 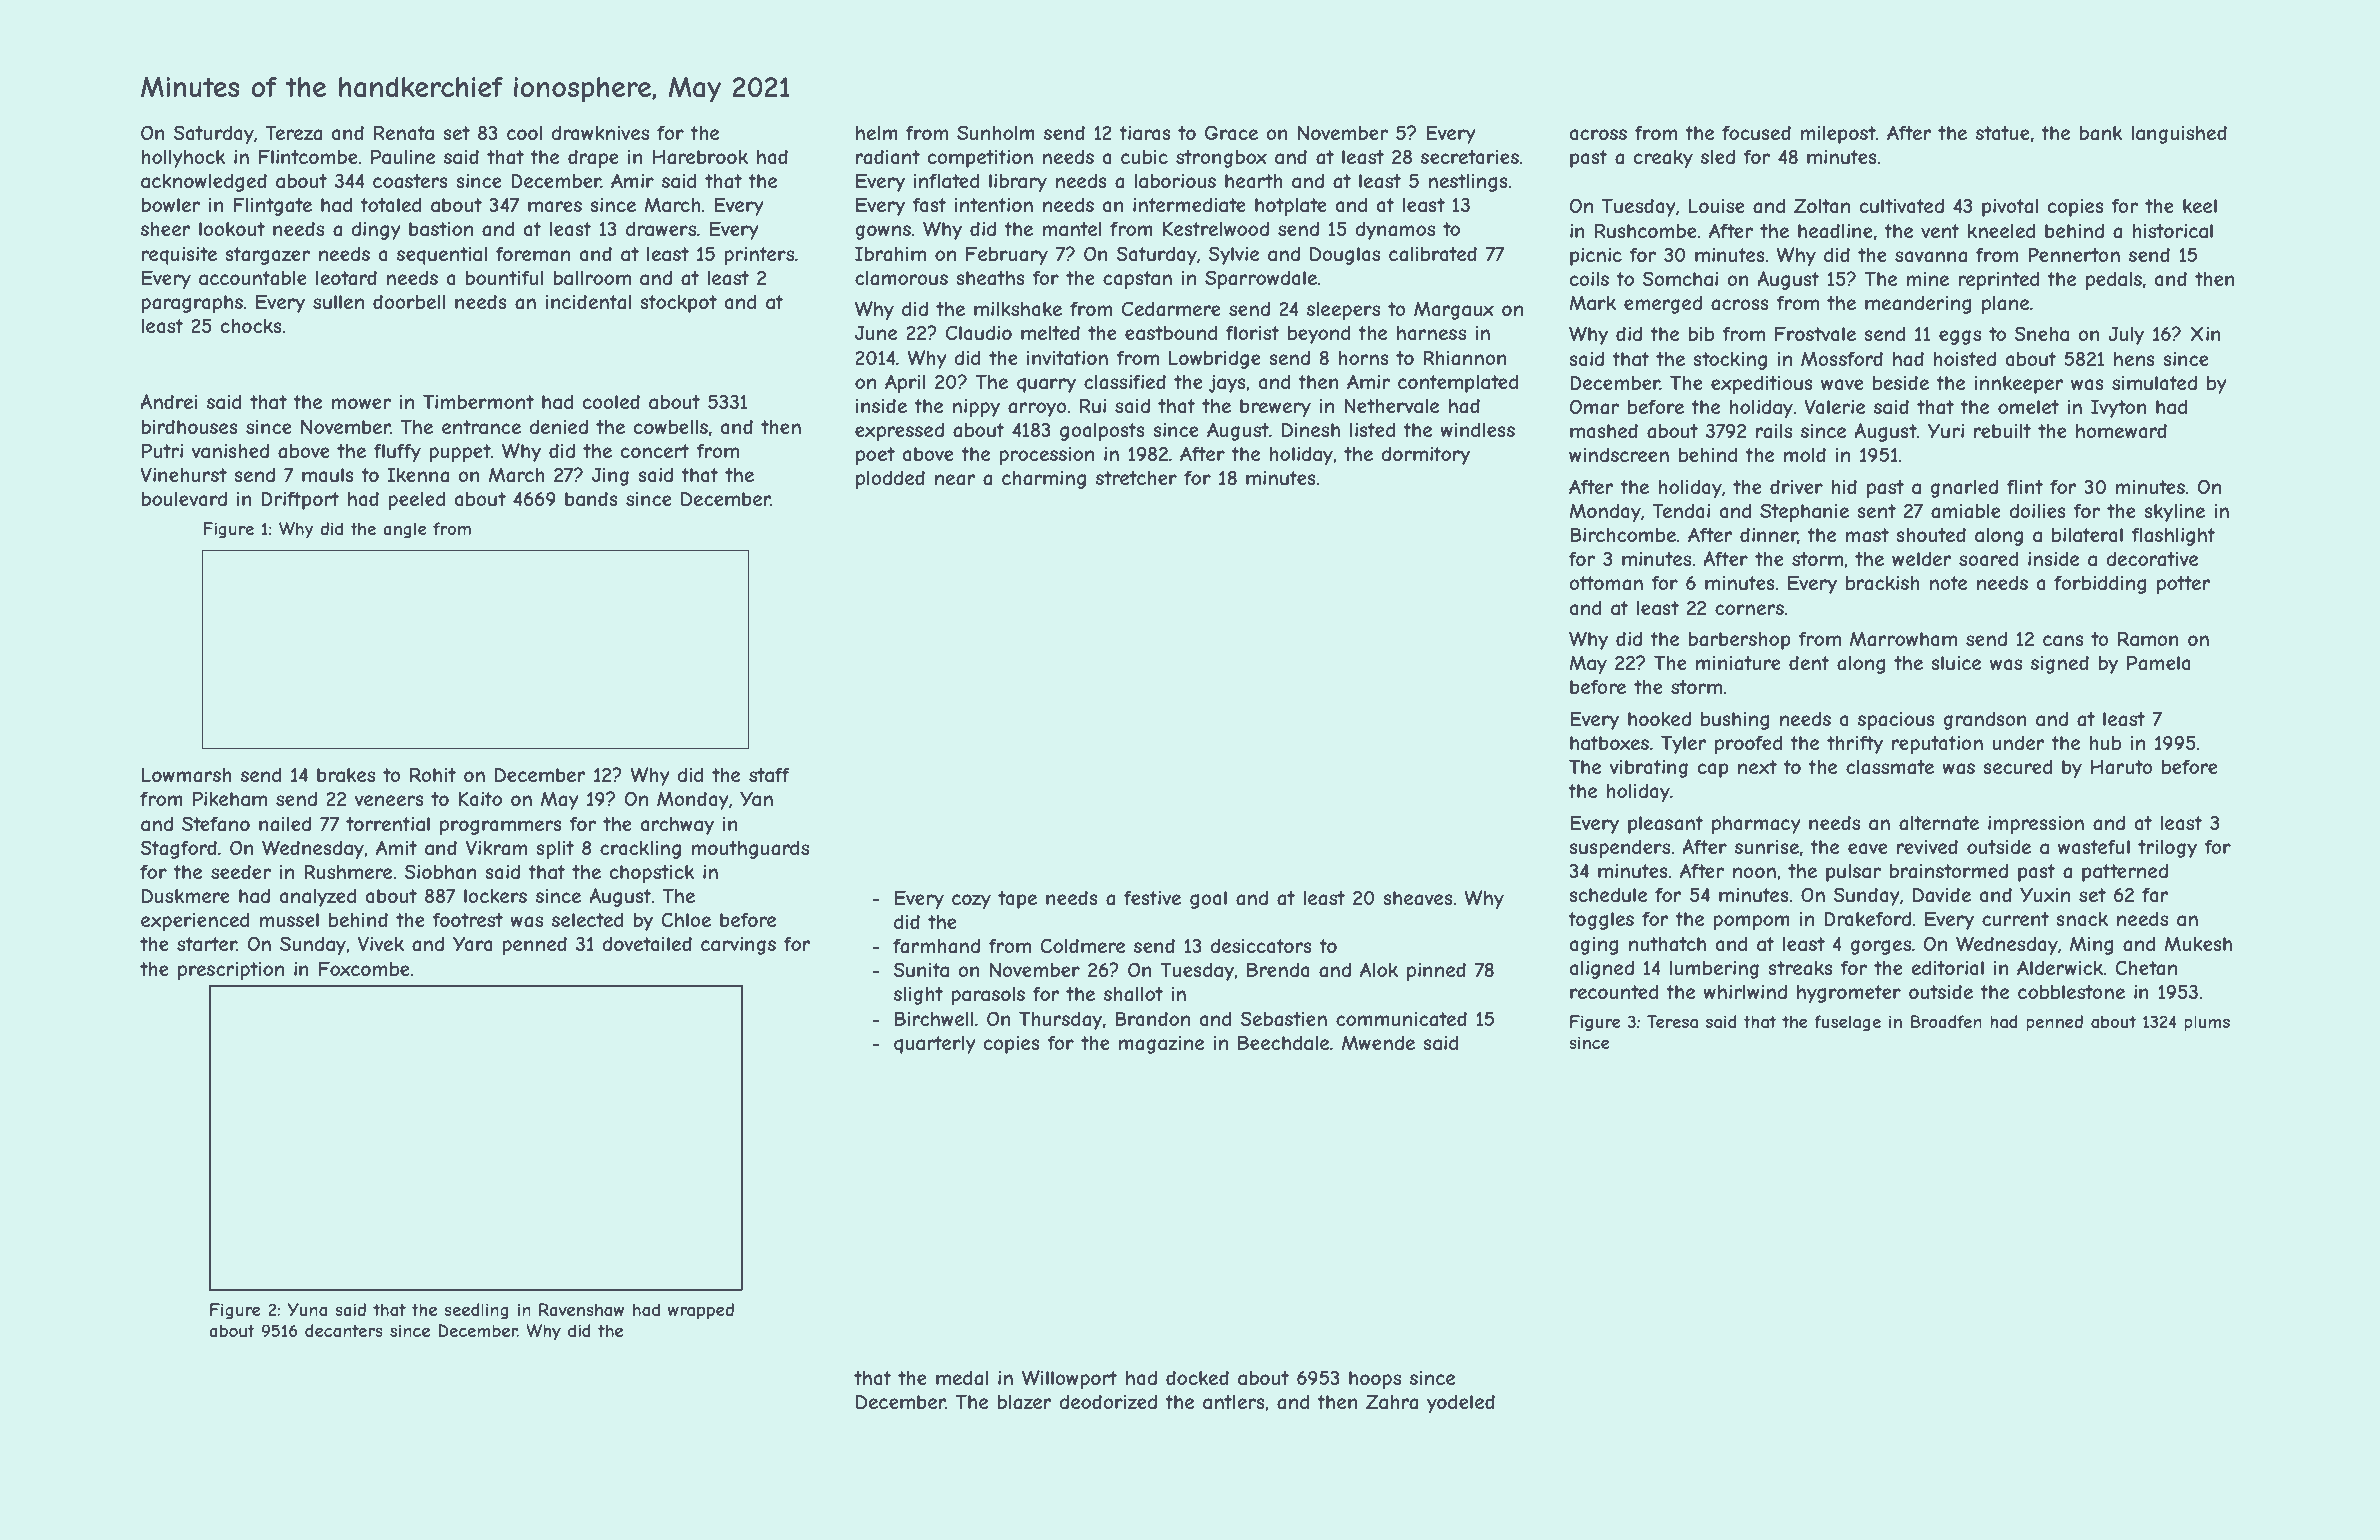 What do you see at coordinates (405, 530) in the image?
I see `angle` at bounding box center [405, 530].
